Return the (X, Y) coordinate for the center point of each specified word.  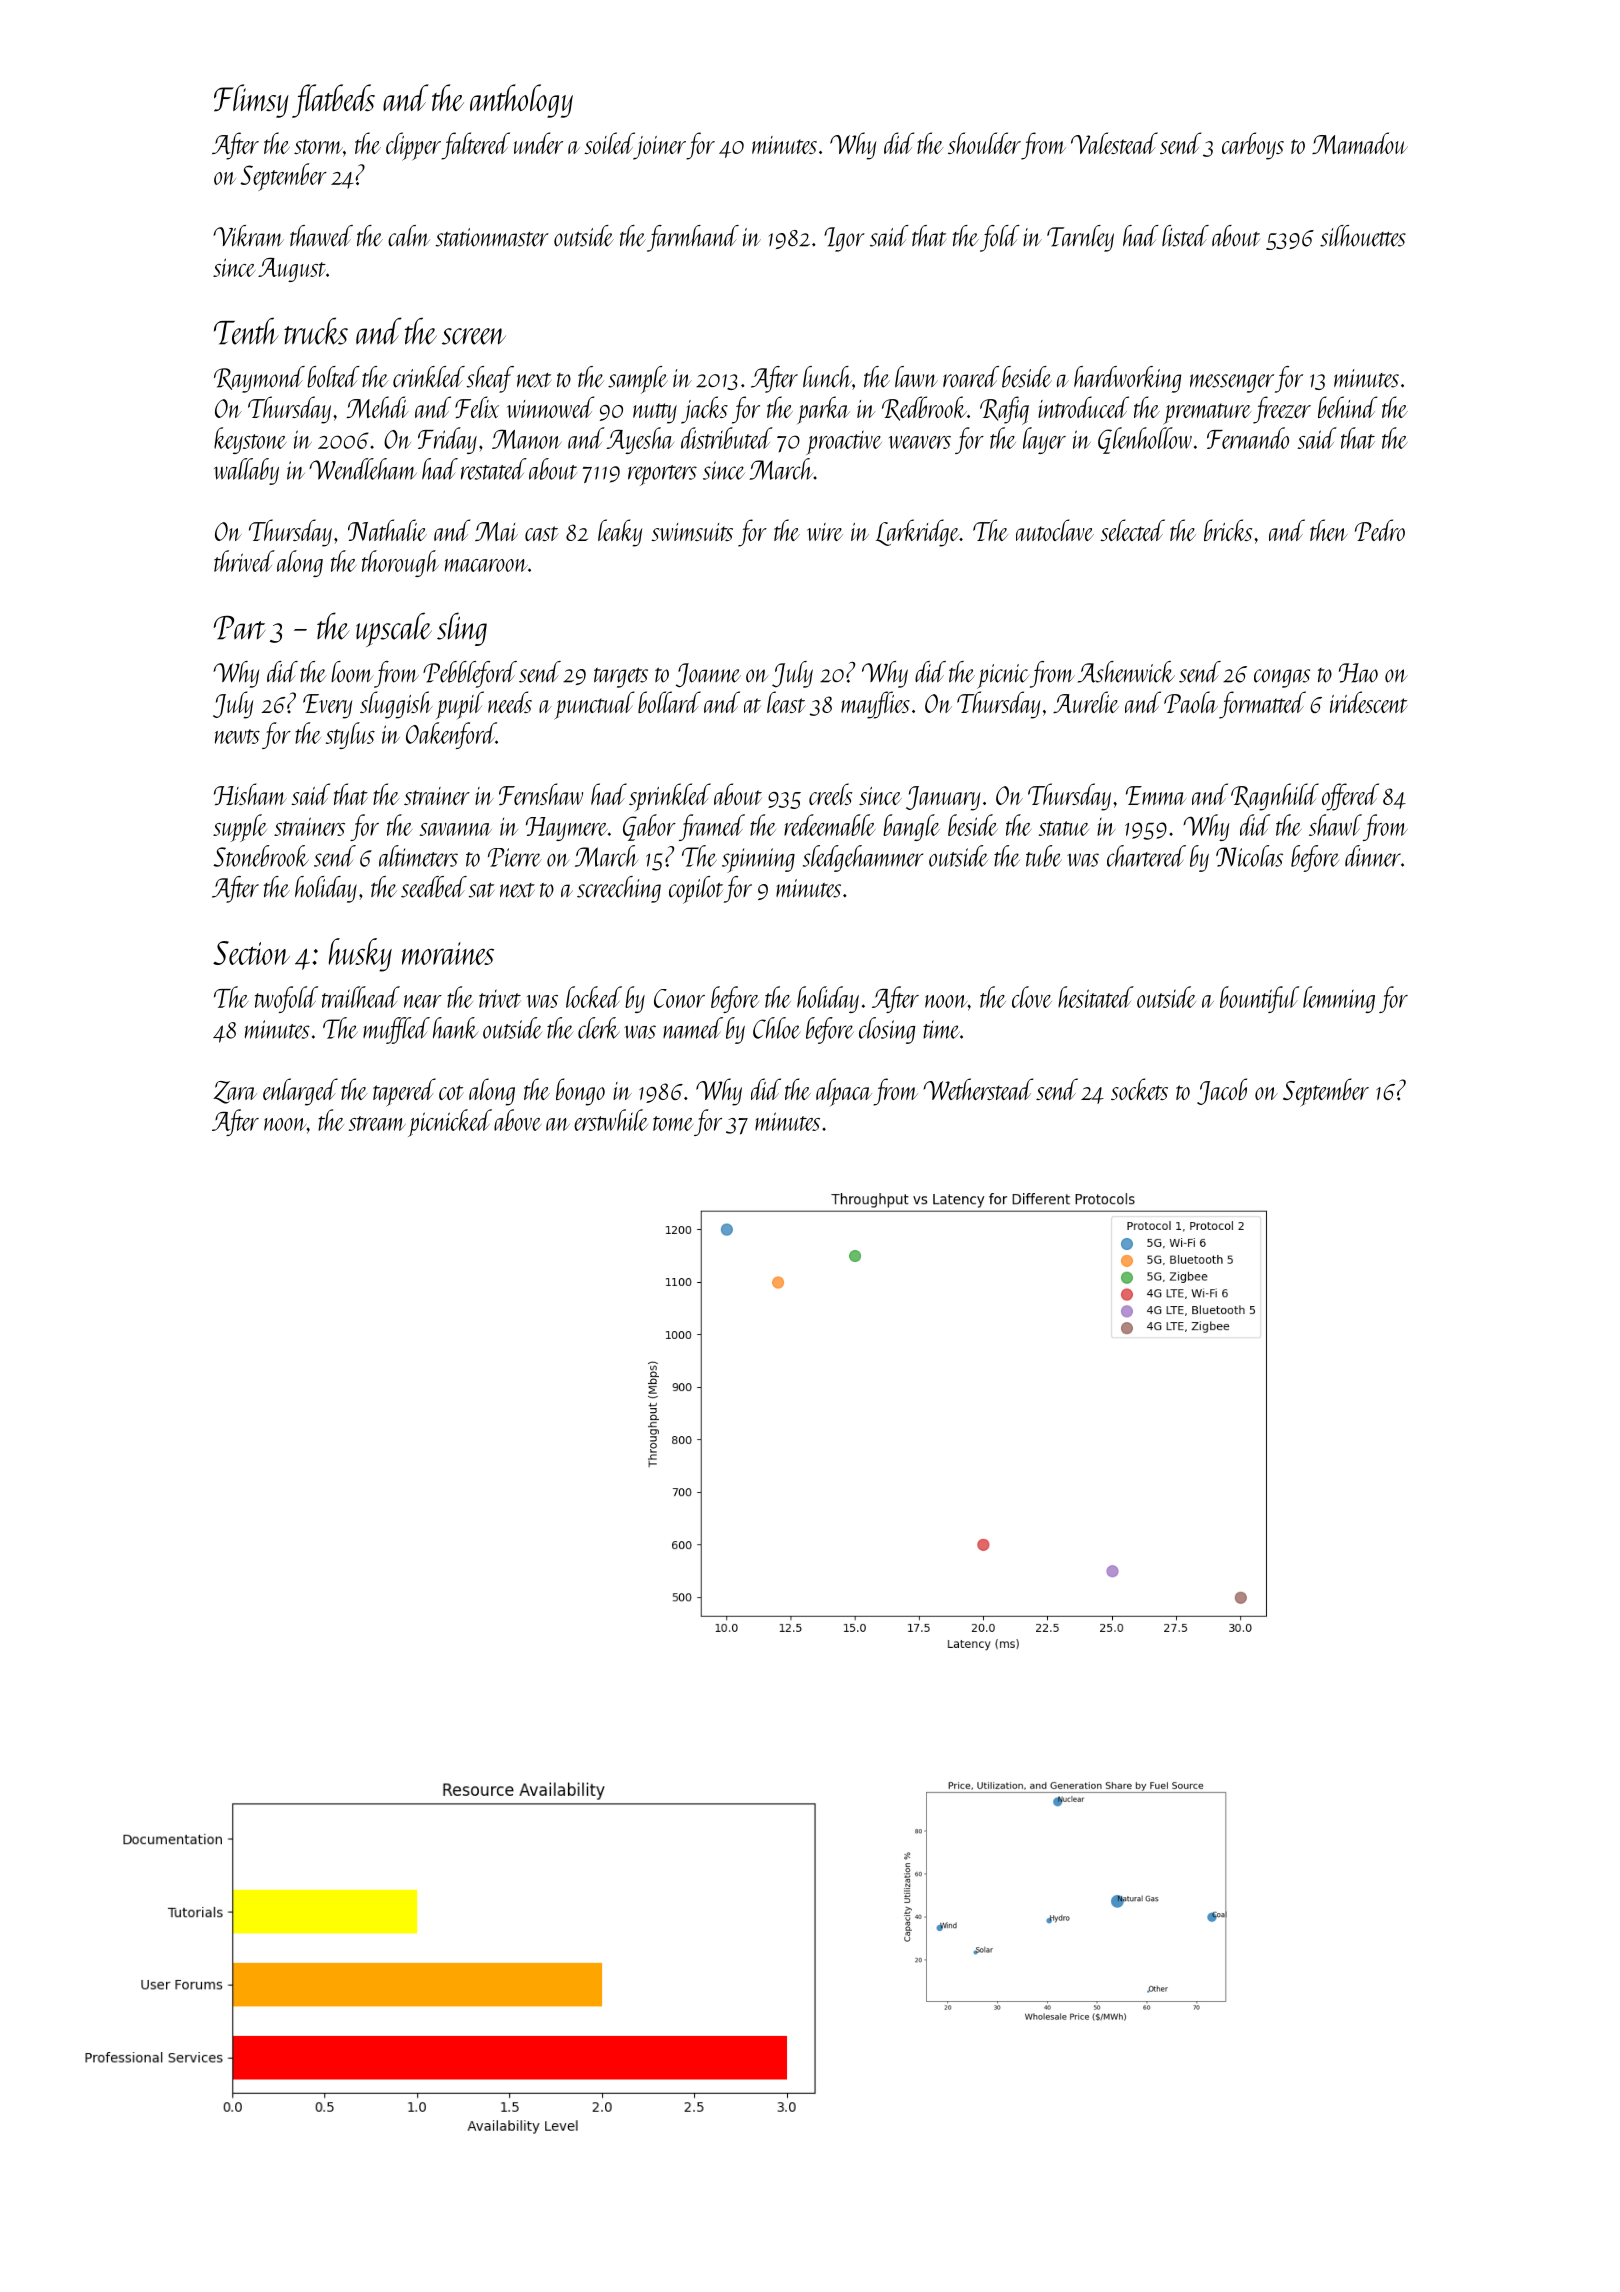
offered (1350, 797)
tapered (404, 1092)
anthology (521, 101)
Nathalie (387, 530)
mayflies (875, 705)
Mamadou (1360, 143)
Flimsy (251, 101)
